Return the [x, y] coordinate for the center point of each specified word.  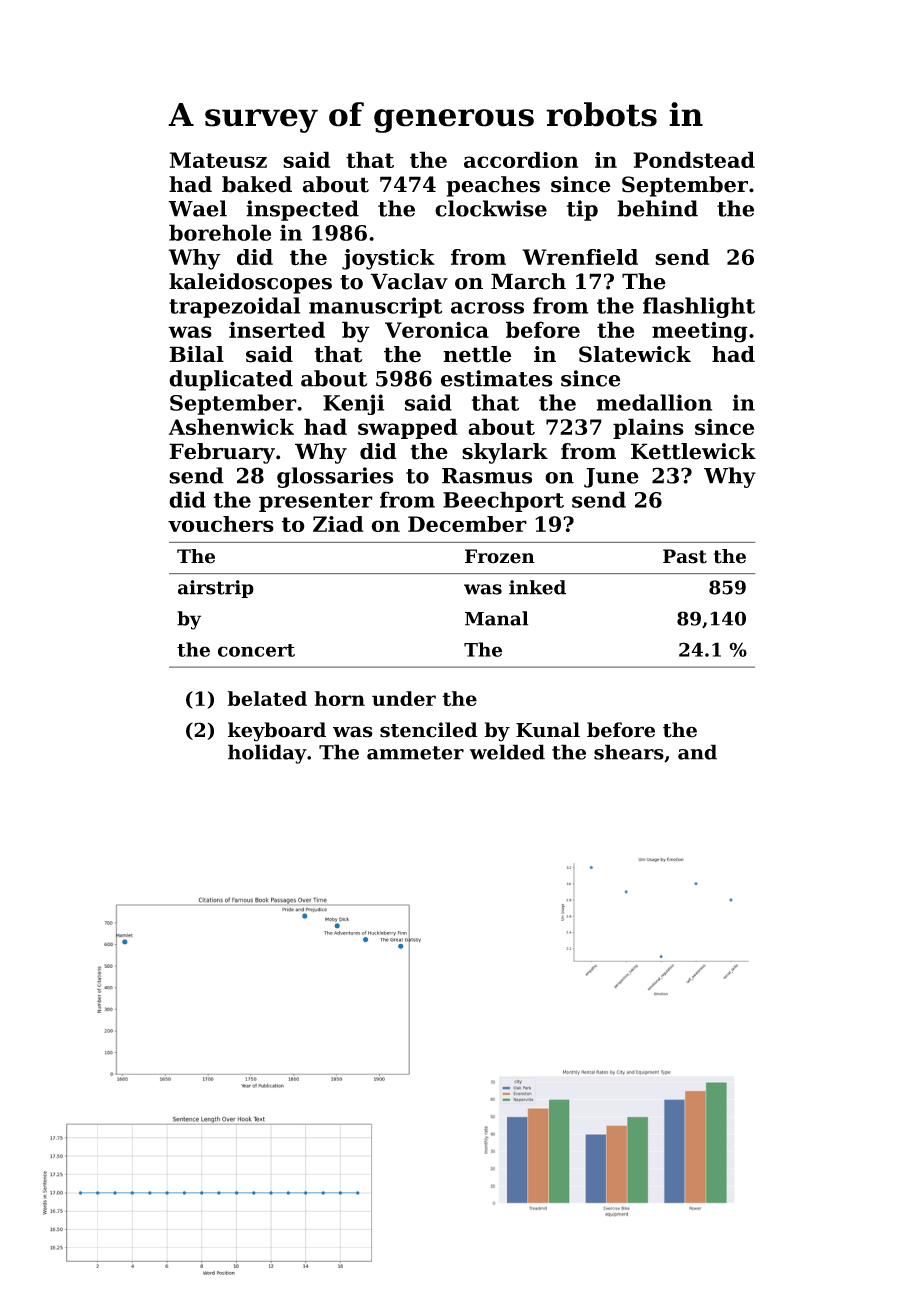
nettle [477, 354]
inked [537, 587]
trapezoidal [234, 307]
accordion [521, 159]
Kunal [548, 730]
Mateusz [218, 160]
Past [685, 556]
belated [267, 698]
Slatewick [635, 354]
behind [657, 208]
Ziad [338, 524]
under [404, 698]
